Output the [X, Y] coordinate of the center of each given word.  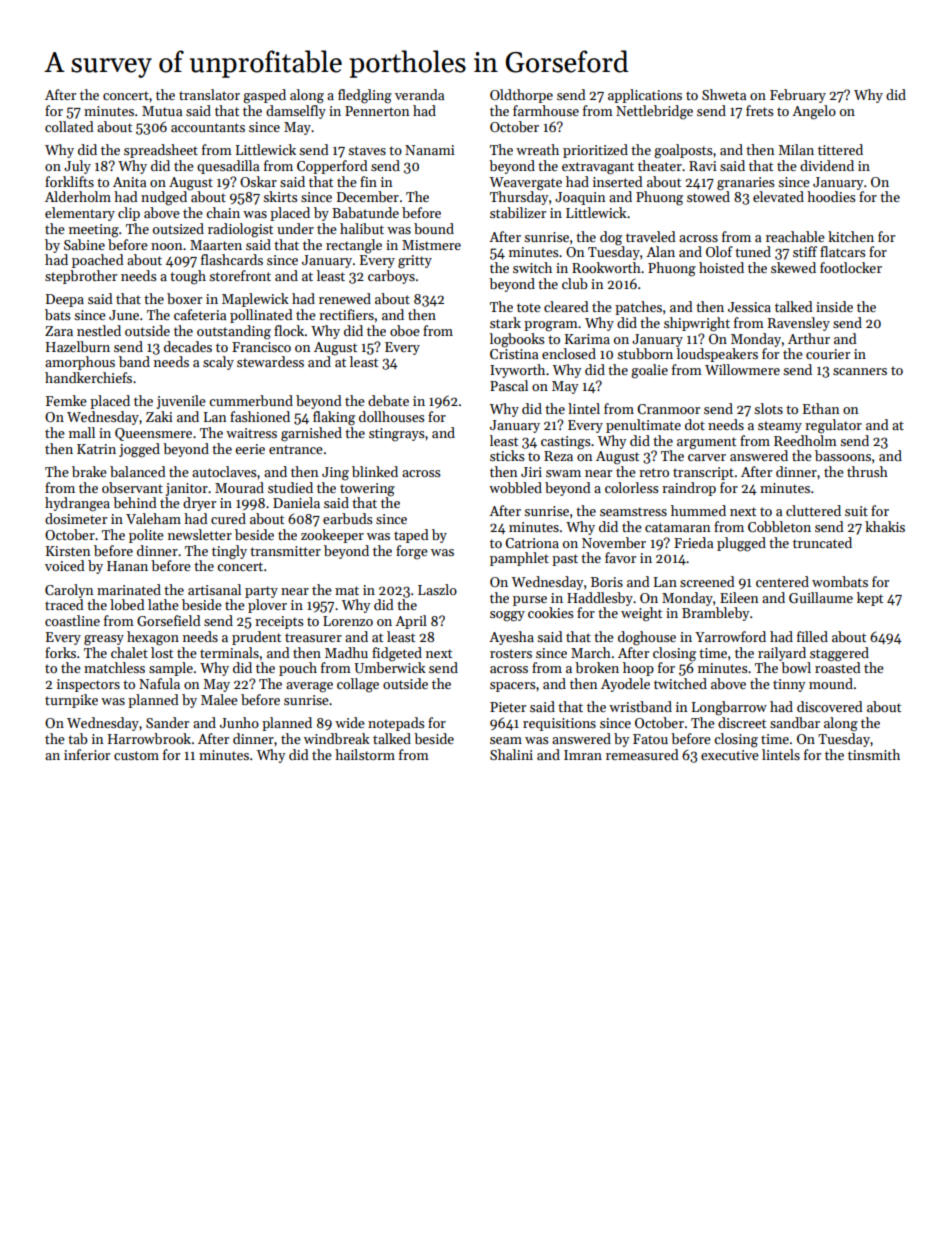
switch [532, 267]
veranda [419, 94]
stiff [805, 251]
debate [388, 400]
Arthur [809, 338]
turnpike [71, 701]
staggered [839, 654]
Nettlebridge [654, 112]
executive [730, 755]
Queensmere [153, 434]
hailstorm [365, 754]
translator [209, 94]
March [591, 652]
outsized [178, 228]
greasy [104, 640]
